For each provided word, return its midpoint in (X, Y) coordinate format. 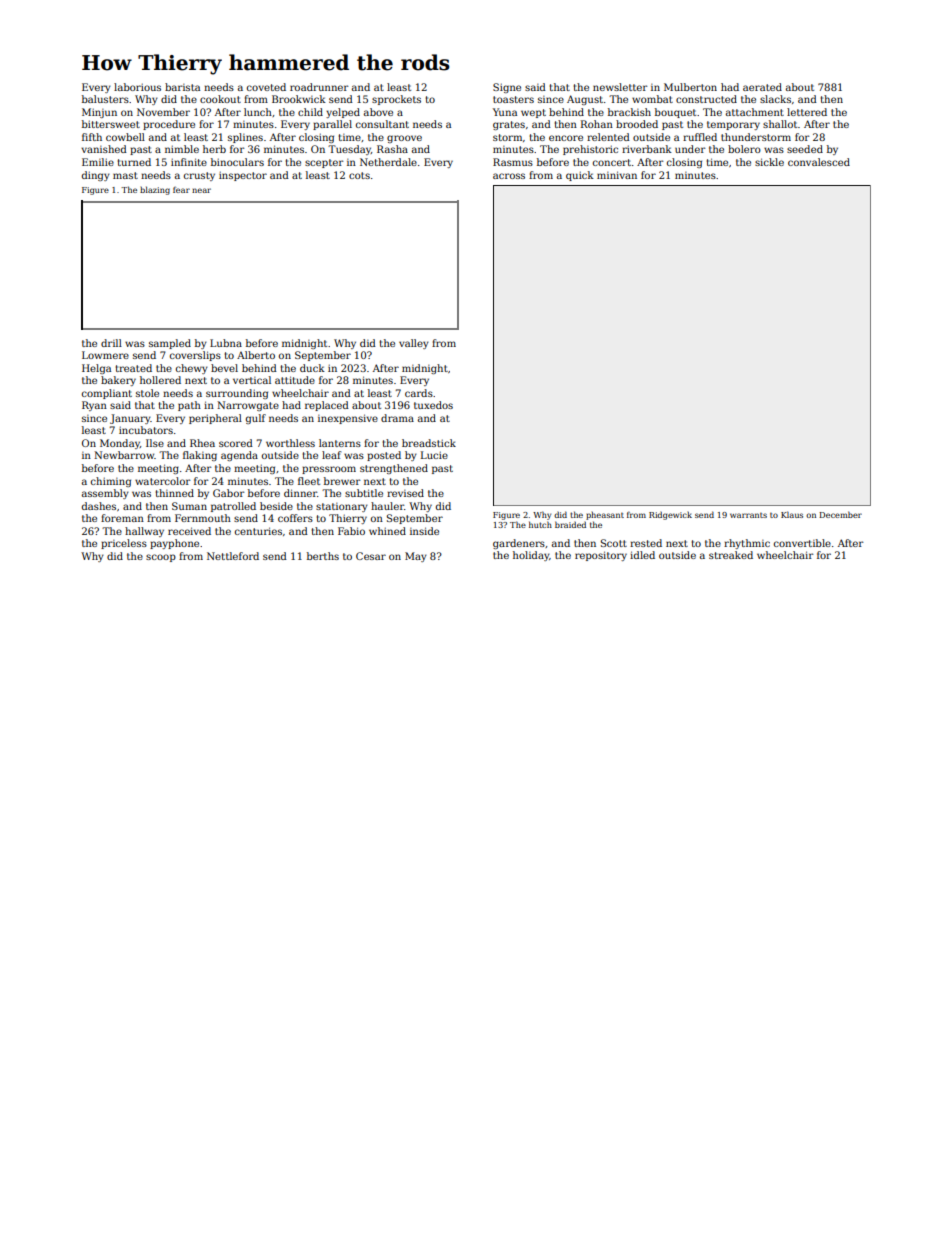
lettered (807, 112)
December (840, 514)
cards (419, 393)
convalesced (819, 162)
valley (414, 344)
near (201, 190)
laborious (137, 87)
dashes (99, 506)
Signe (507, 88)
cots (359, 175)
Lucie (434, 455)
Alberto (256, 355)
